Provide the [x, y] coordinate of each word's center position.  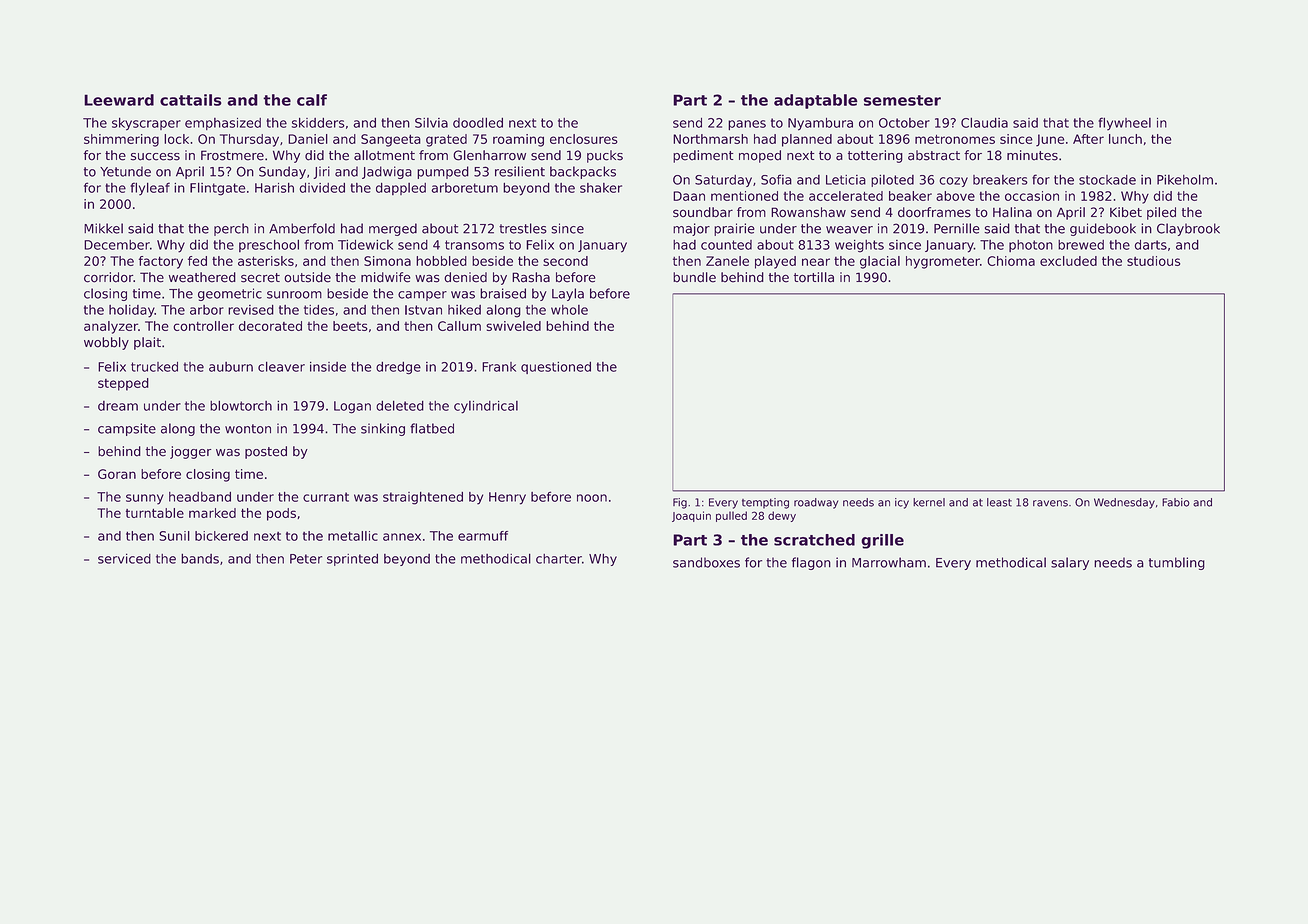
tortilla [814, 277]
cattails [191, 100]
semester [902, 100]
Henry [507, 498]
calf [312, 100]
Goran [117, 474]
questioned [556, 367]
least [999, 502]
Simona [387, 261]
